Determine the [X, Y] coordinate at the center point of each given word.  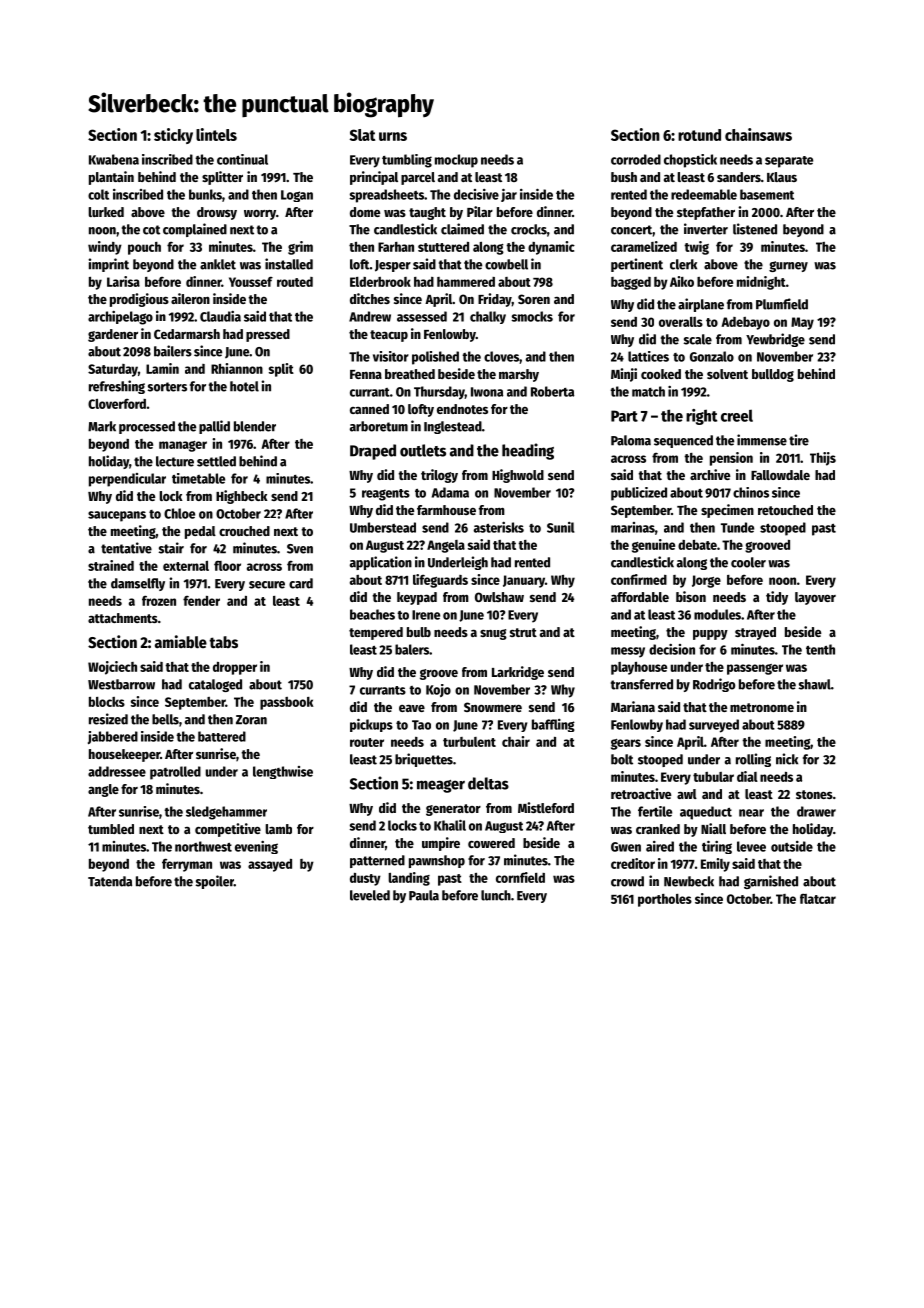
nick [787, 759]
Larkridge [518, 673]
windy [105, 248]
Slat [362, 135]
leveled [370, 895]
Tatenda [110, 881]
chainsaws [758, 134]
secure [267, 585]
